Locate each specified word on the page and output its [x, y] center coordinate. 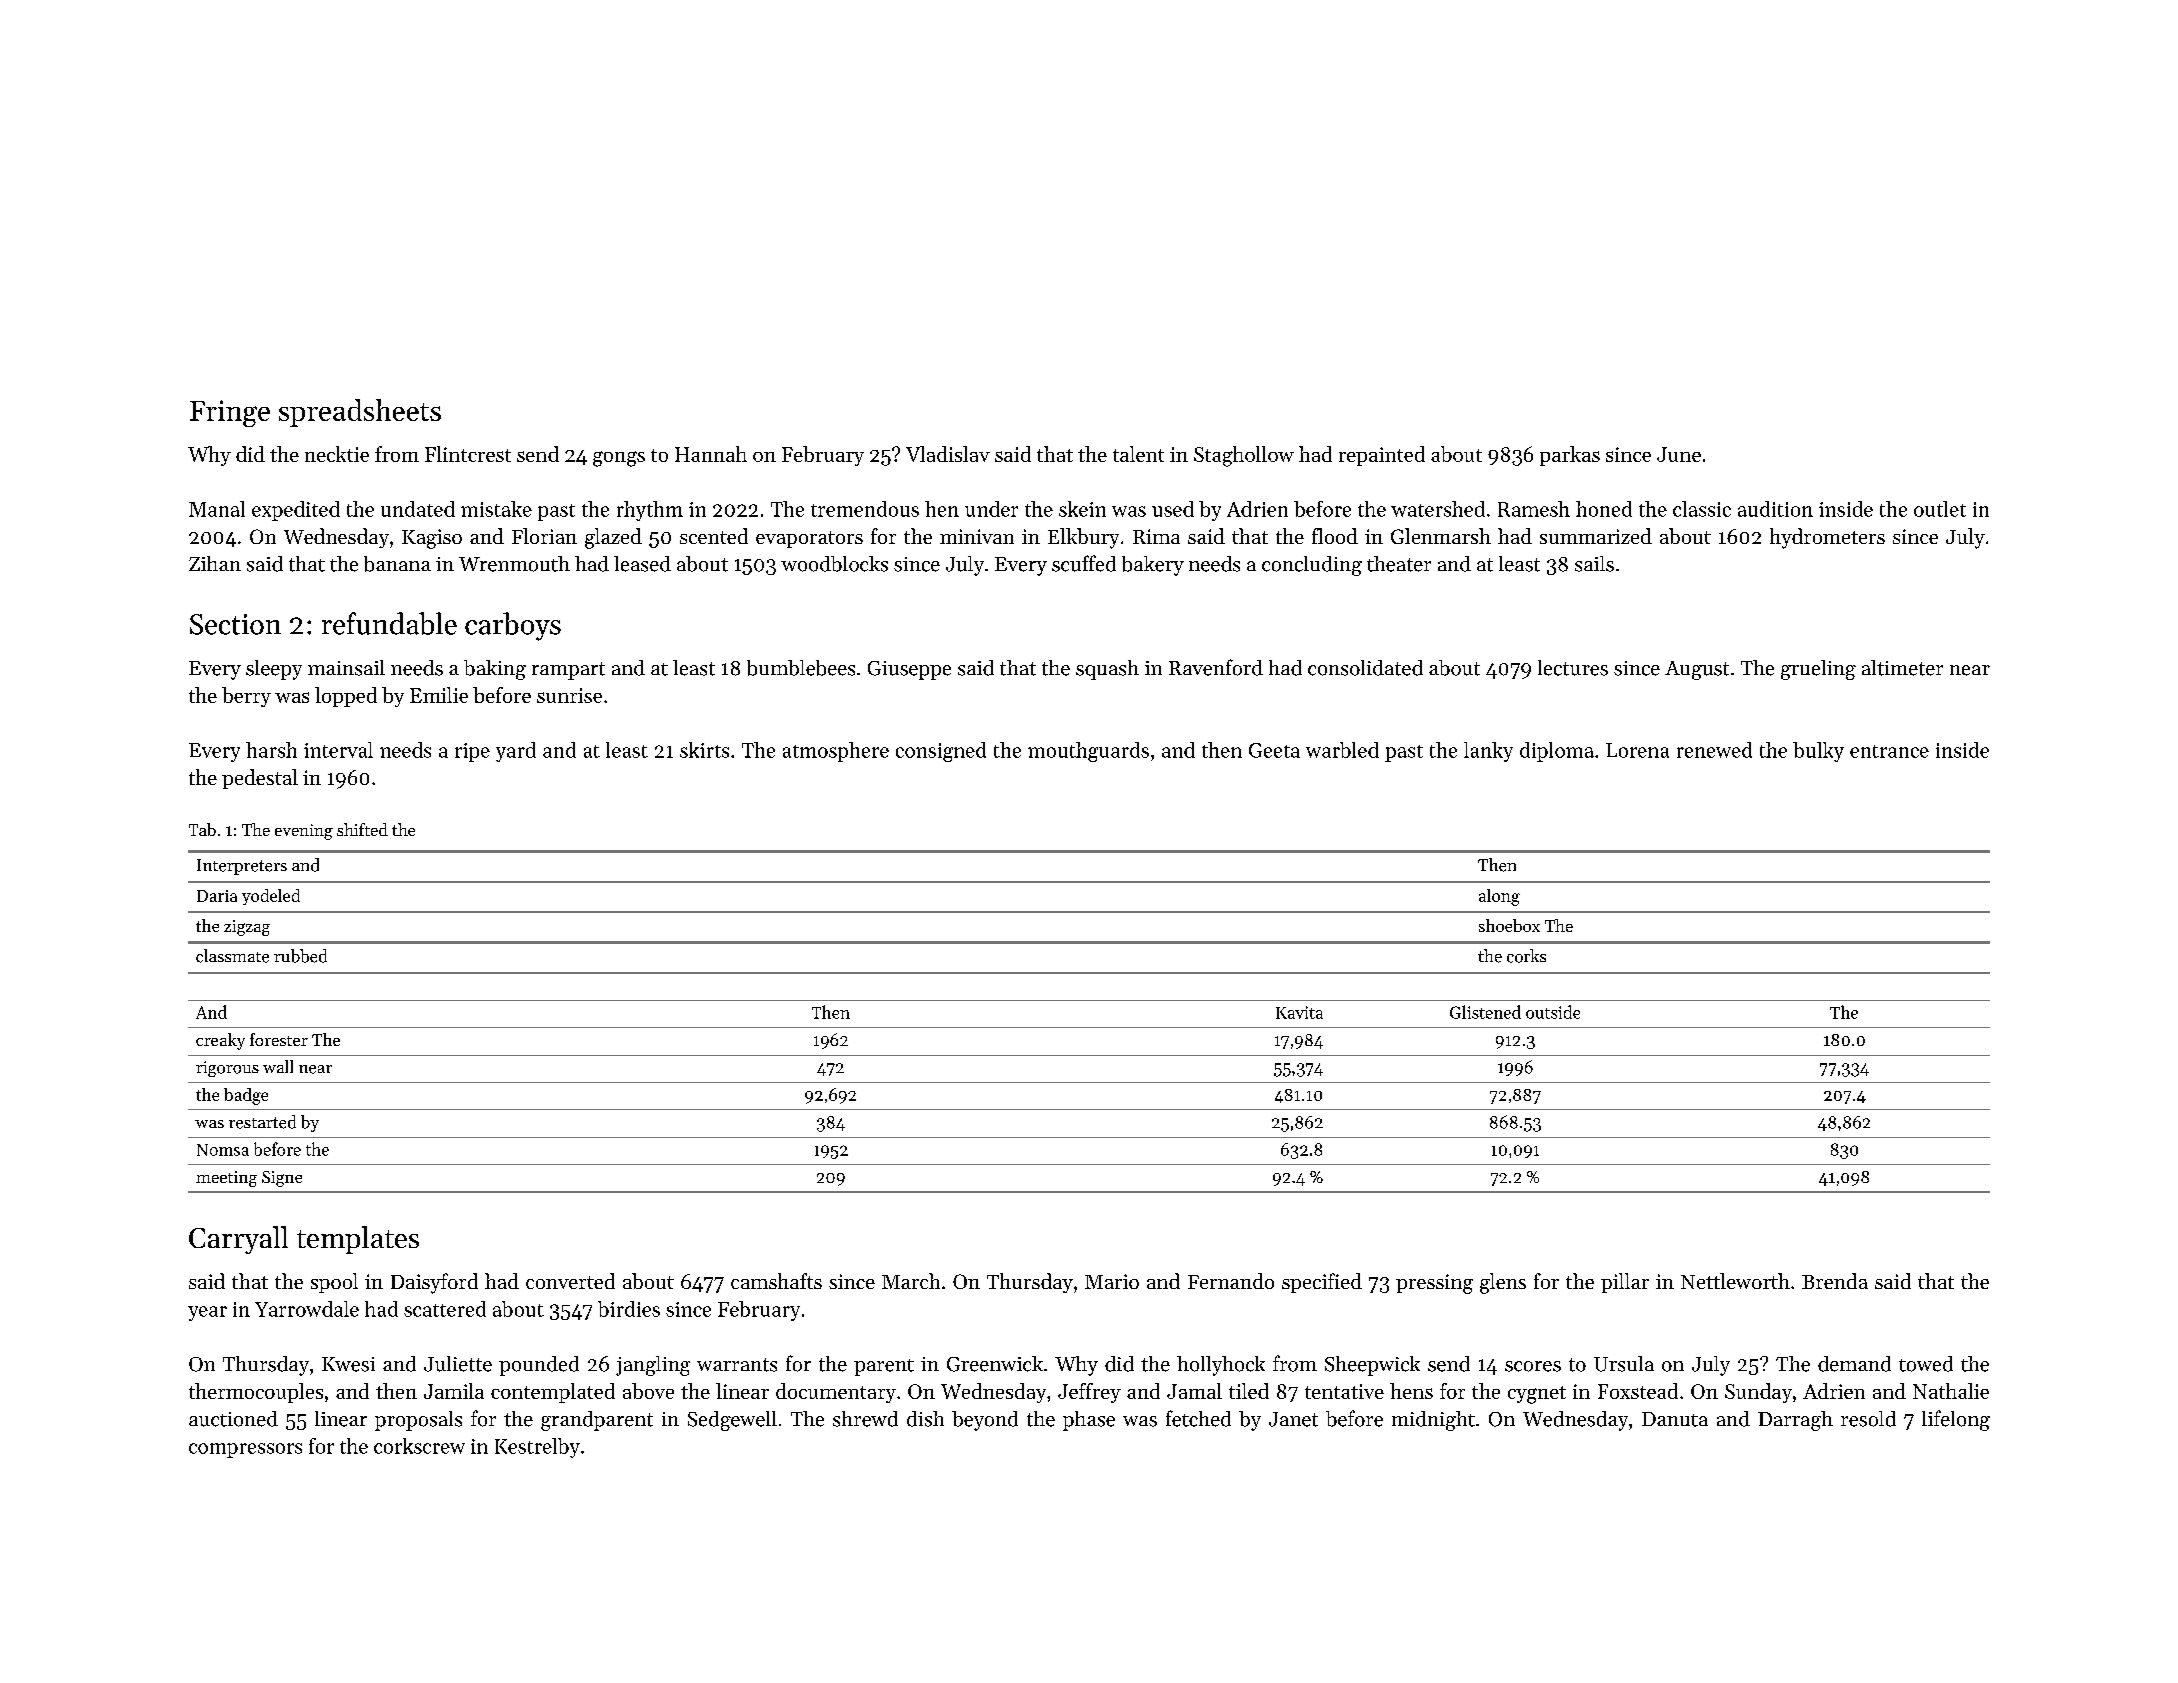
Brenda [1835, 1281]
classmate [232, 956]
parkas [1570, 456]
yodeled [271, 897]
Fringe [230, 413]
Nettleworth [1735, 1281]
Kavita [1299, 1012]
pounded [539, 1366]
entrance [1889, 751]
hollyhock [1221, 1366]
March [911, 1281]
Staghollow [1244, 456]
